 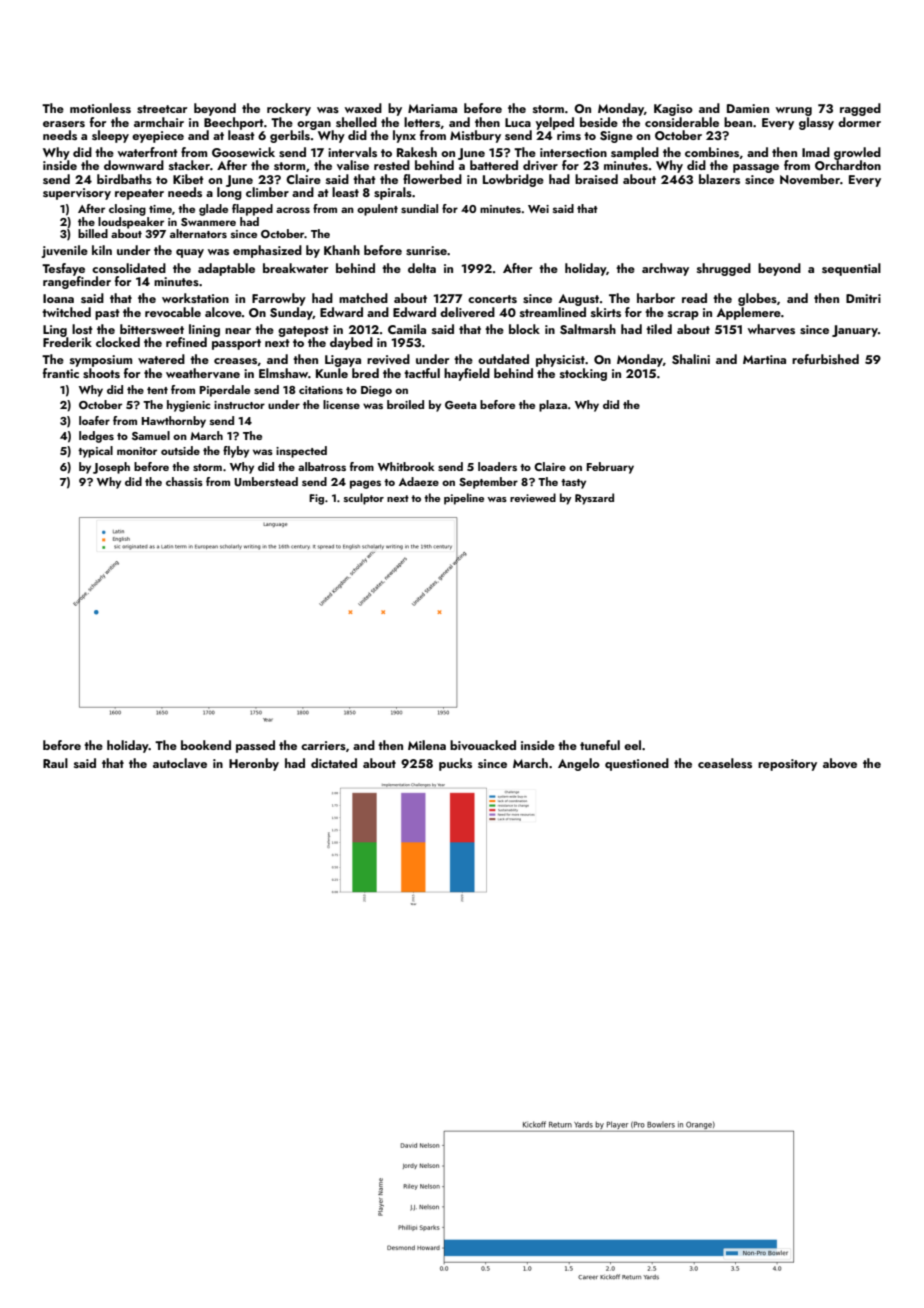 What do you see at coordinates (289, 109) in the screenshot?
I see `rockery` at bounding box center [289, 109].
